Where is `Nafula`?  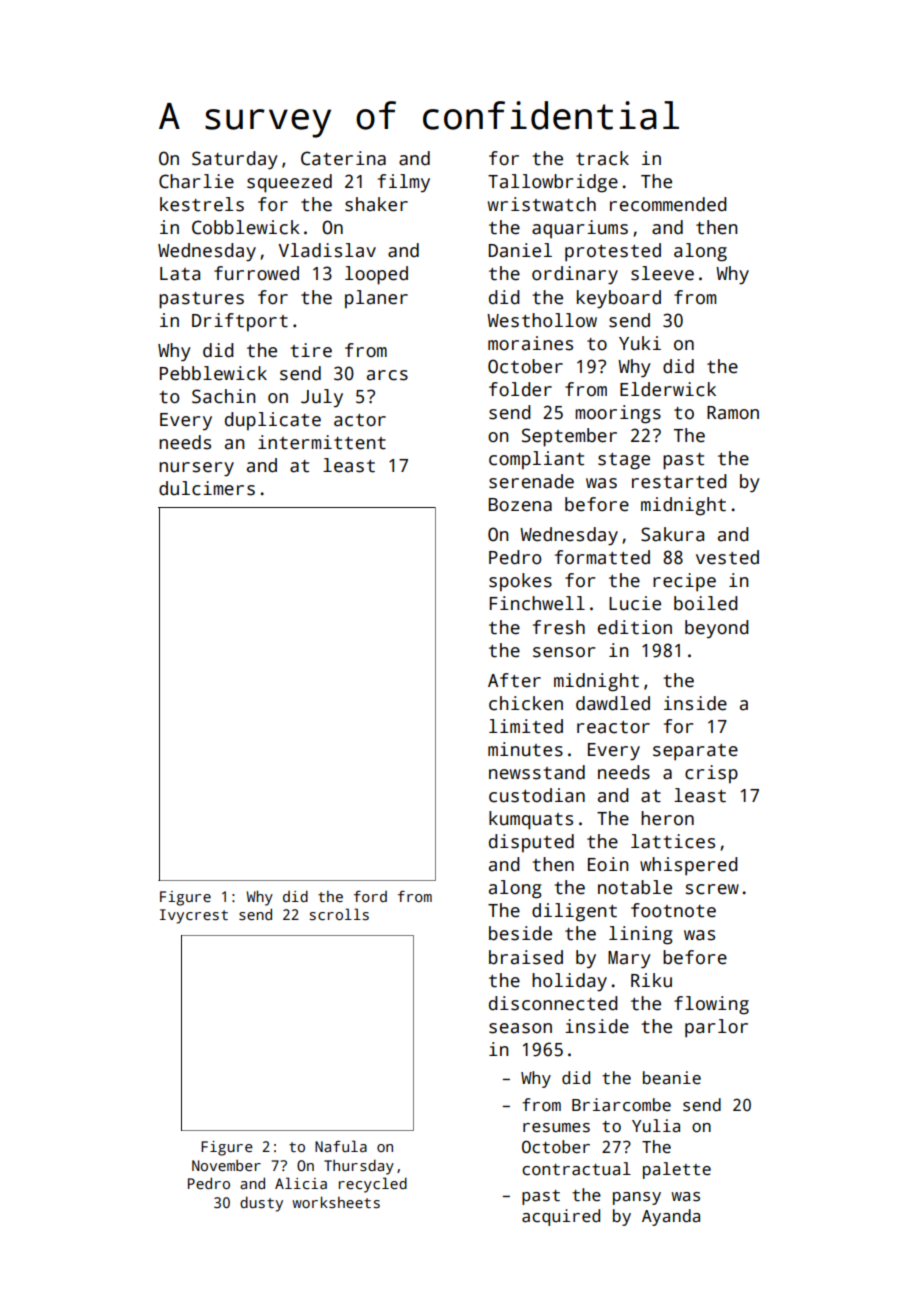
Nafula is located at coordinates (341, 1146).
